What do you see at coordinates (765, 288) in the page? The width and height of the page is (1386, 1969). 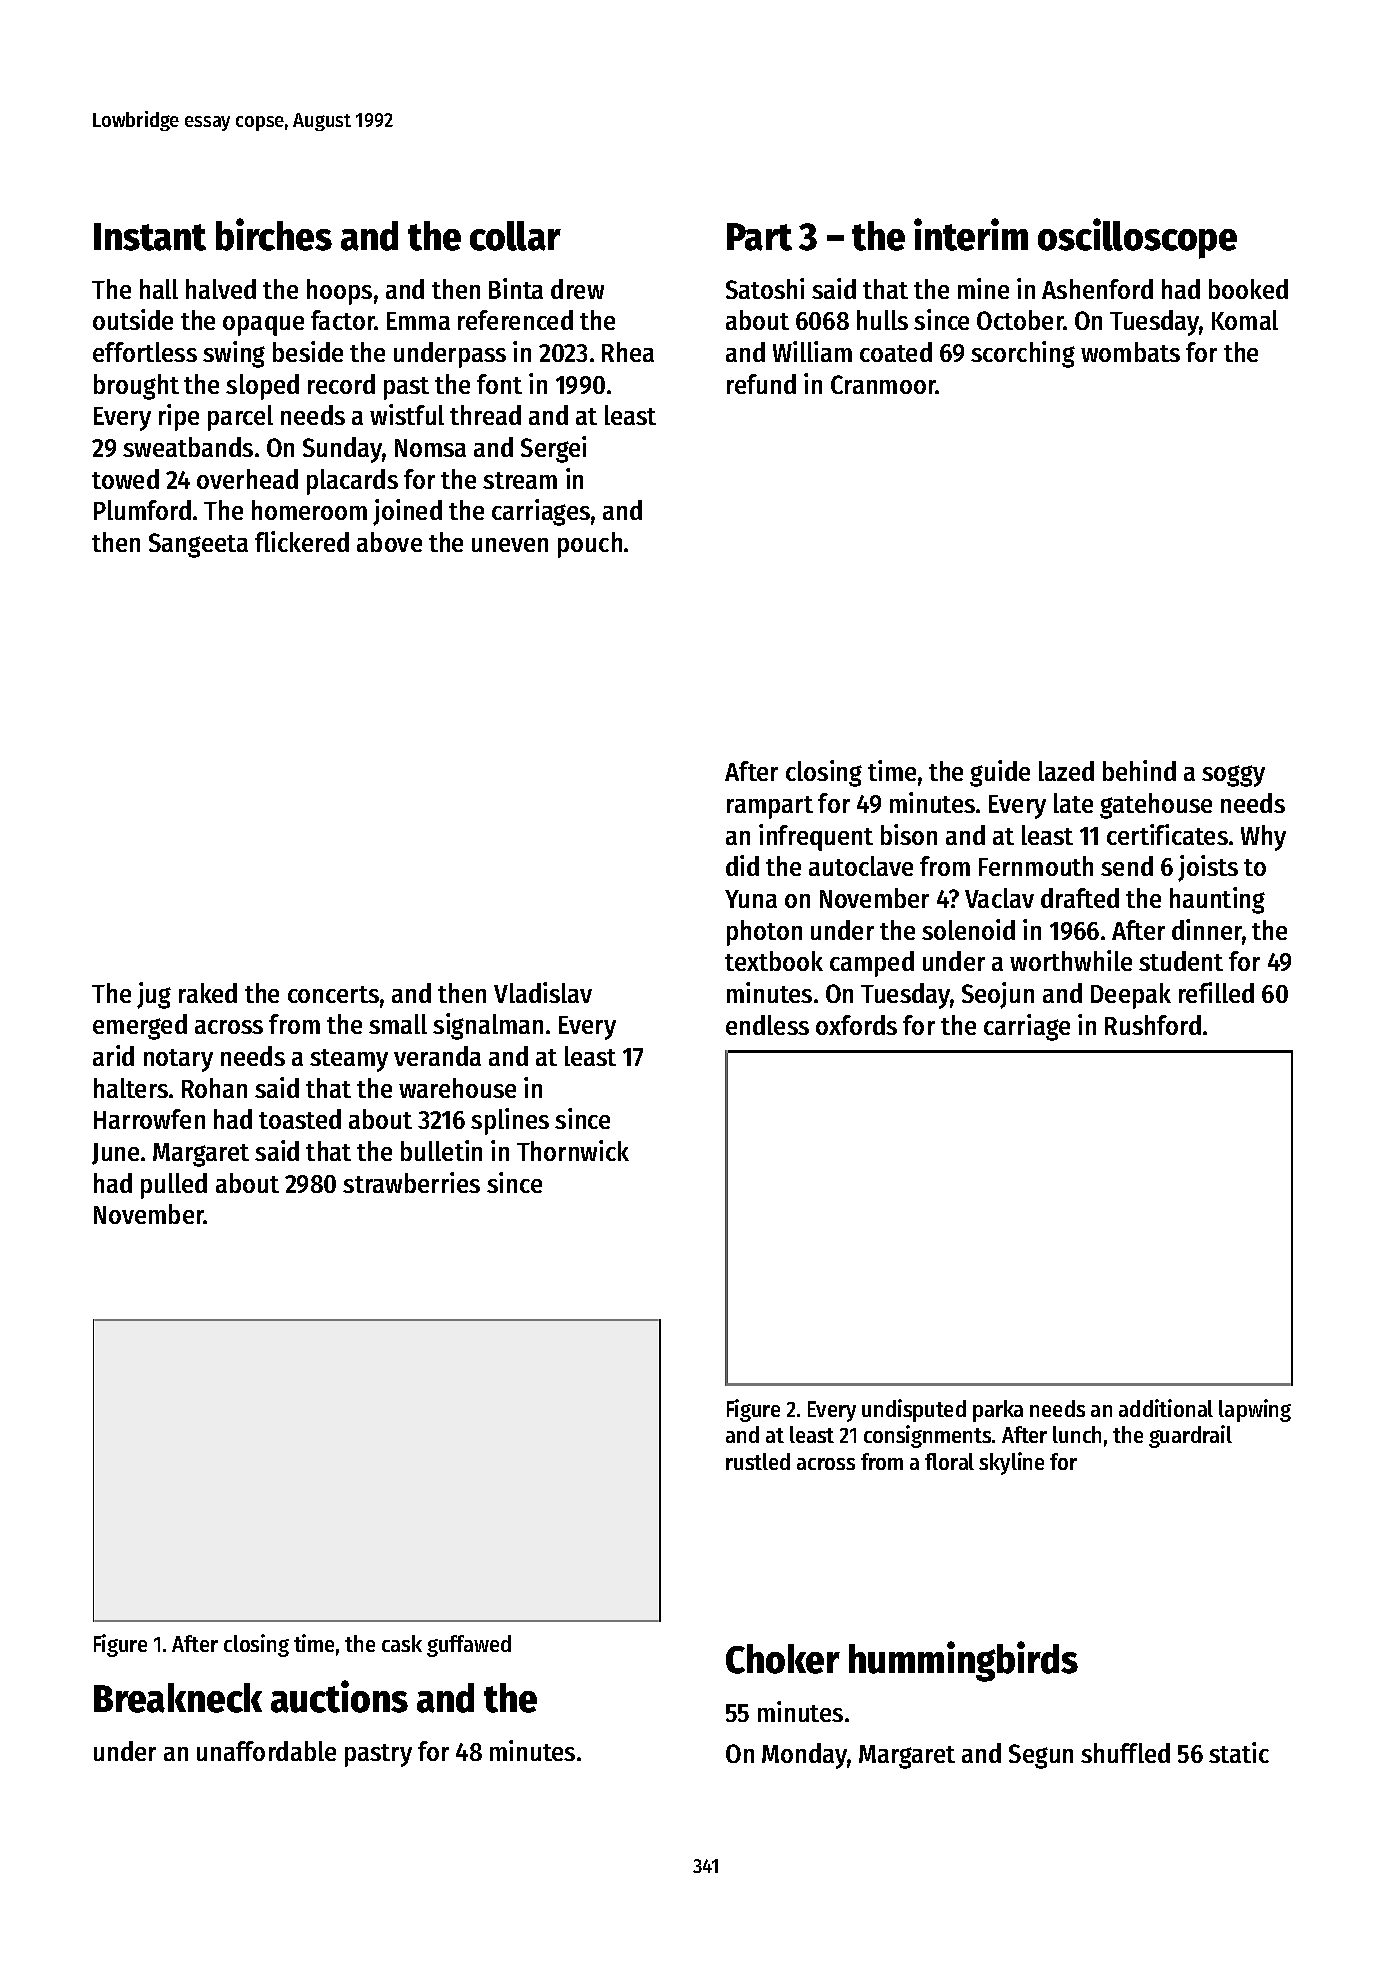 I see `Satoshi` at bounding box center [765, 288].
